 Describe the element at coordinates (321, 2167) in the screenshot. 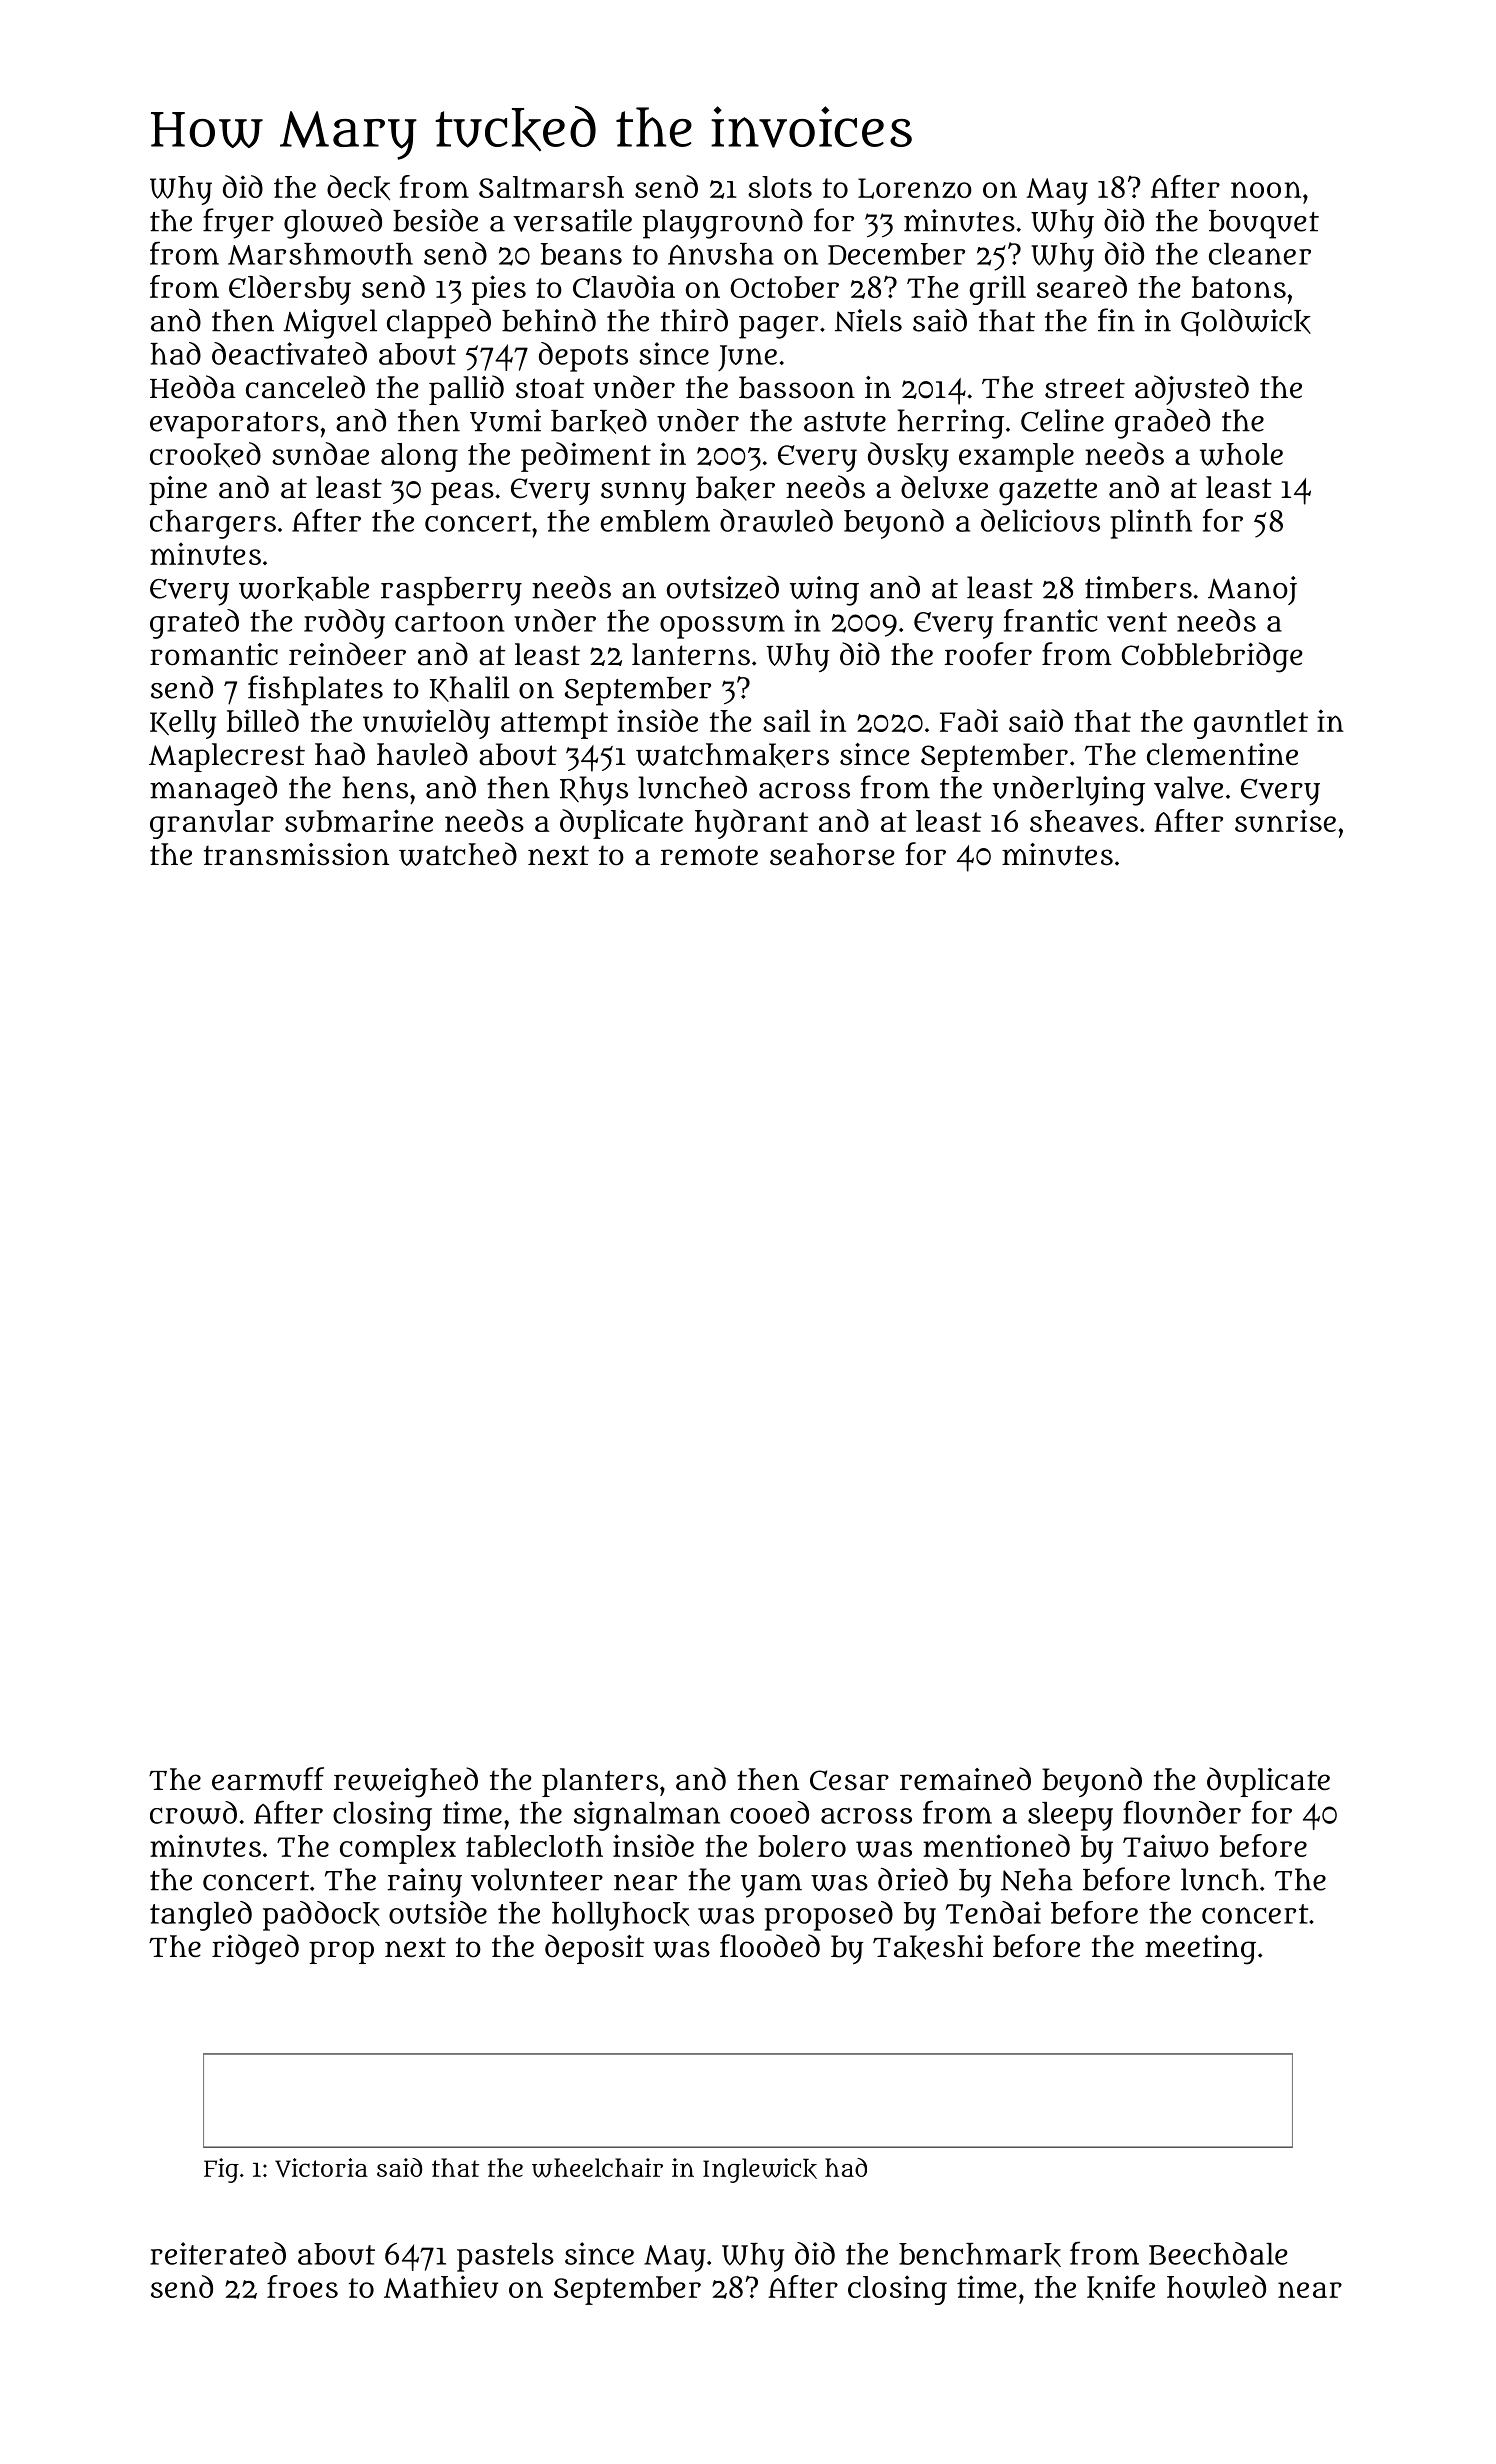

I see `Victoria` at that location.
